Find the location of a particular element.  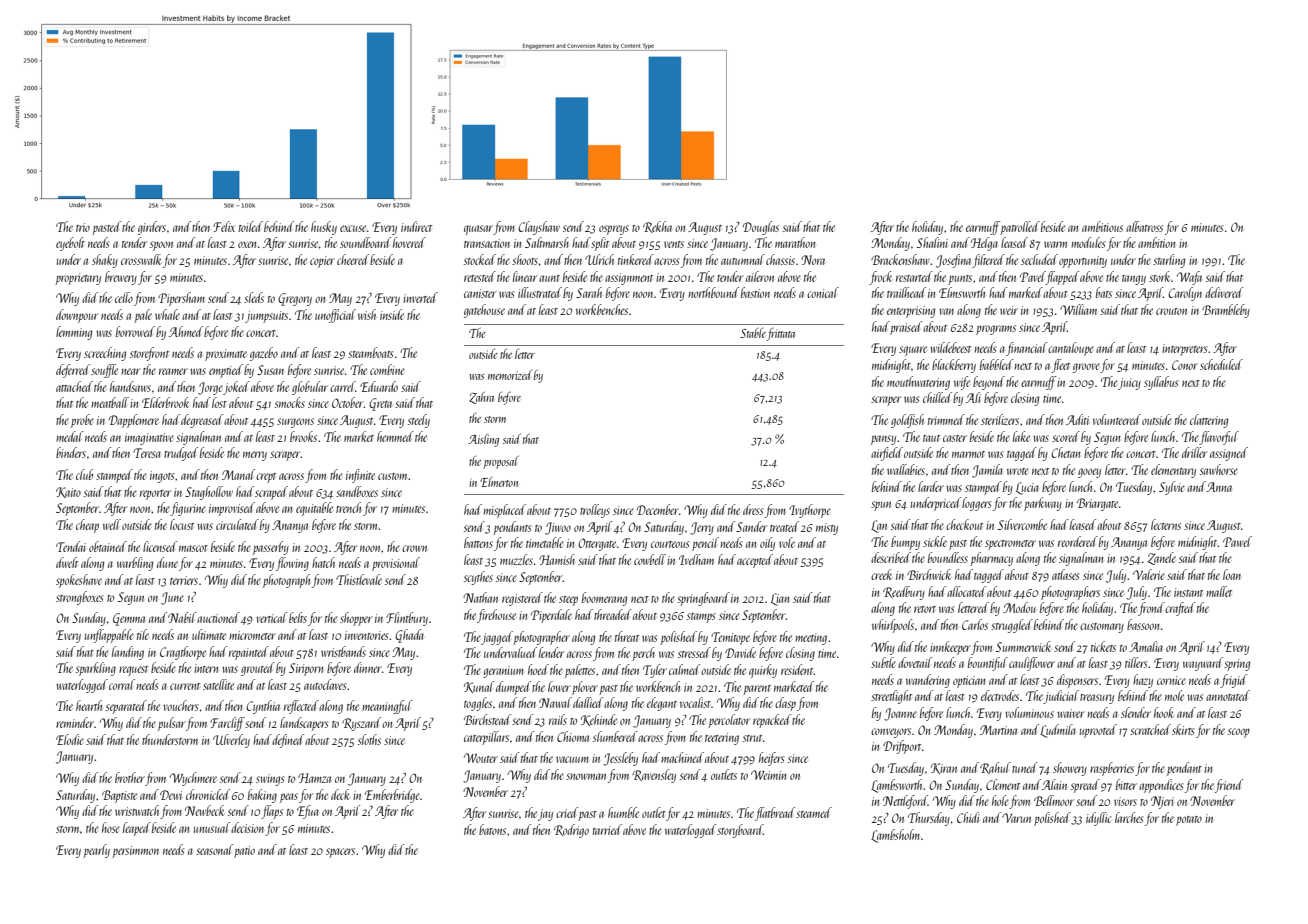

parent is located at coordinates (757, 690).
